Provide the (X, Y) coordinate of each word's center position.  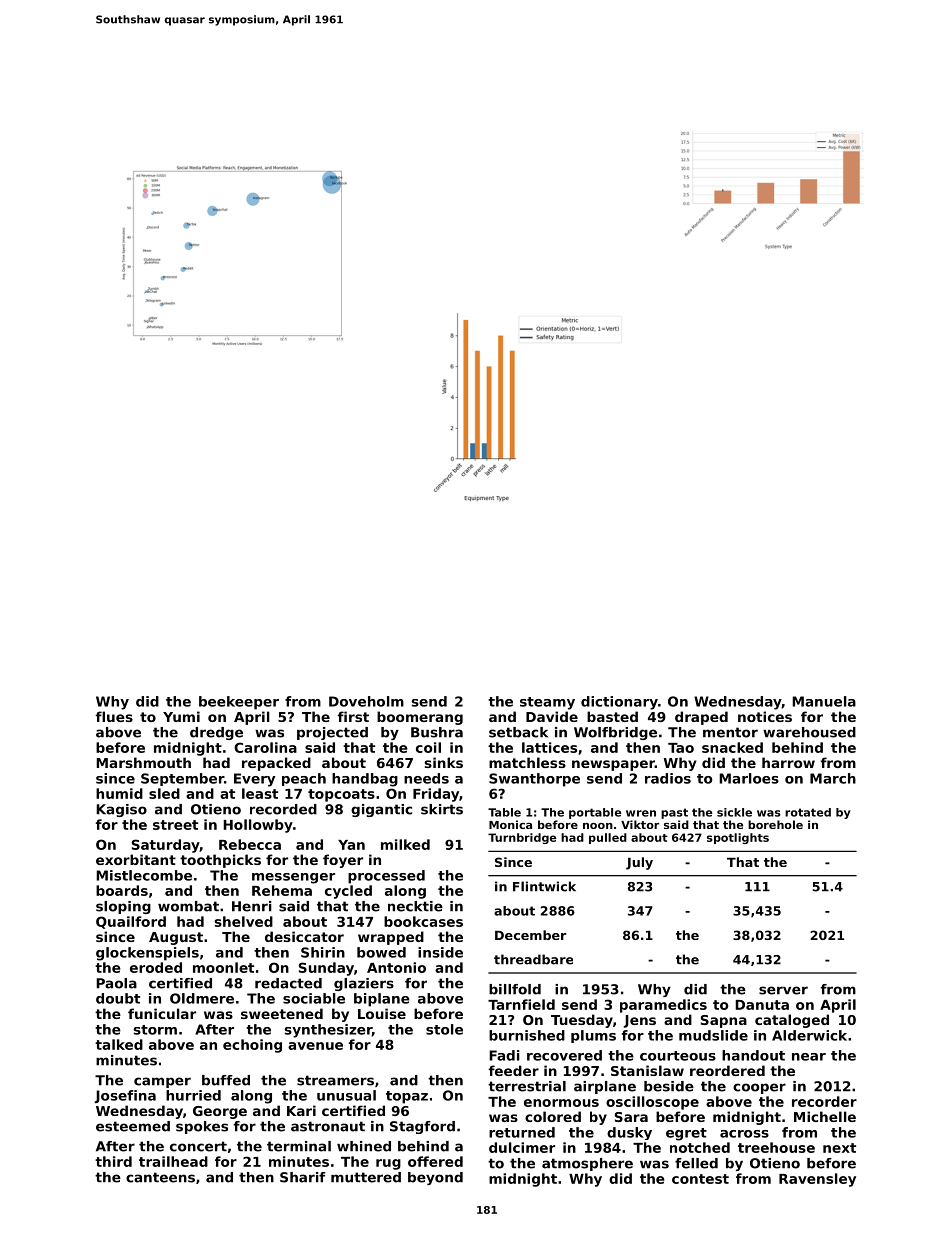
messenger (293, 878)
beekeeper (239, 703)
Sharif (303, 1177)
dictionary (619, 703)
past (674, 813)
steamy (547, 703)
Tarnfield (521, 1004)
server (783, 990)
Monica (510, 824)
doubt (118, 998)
